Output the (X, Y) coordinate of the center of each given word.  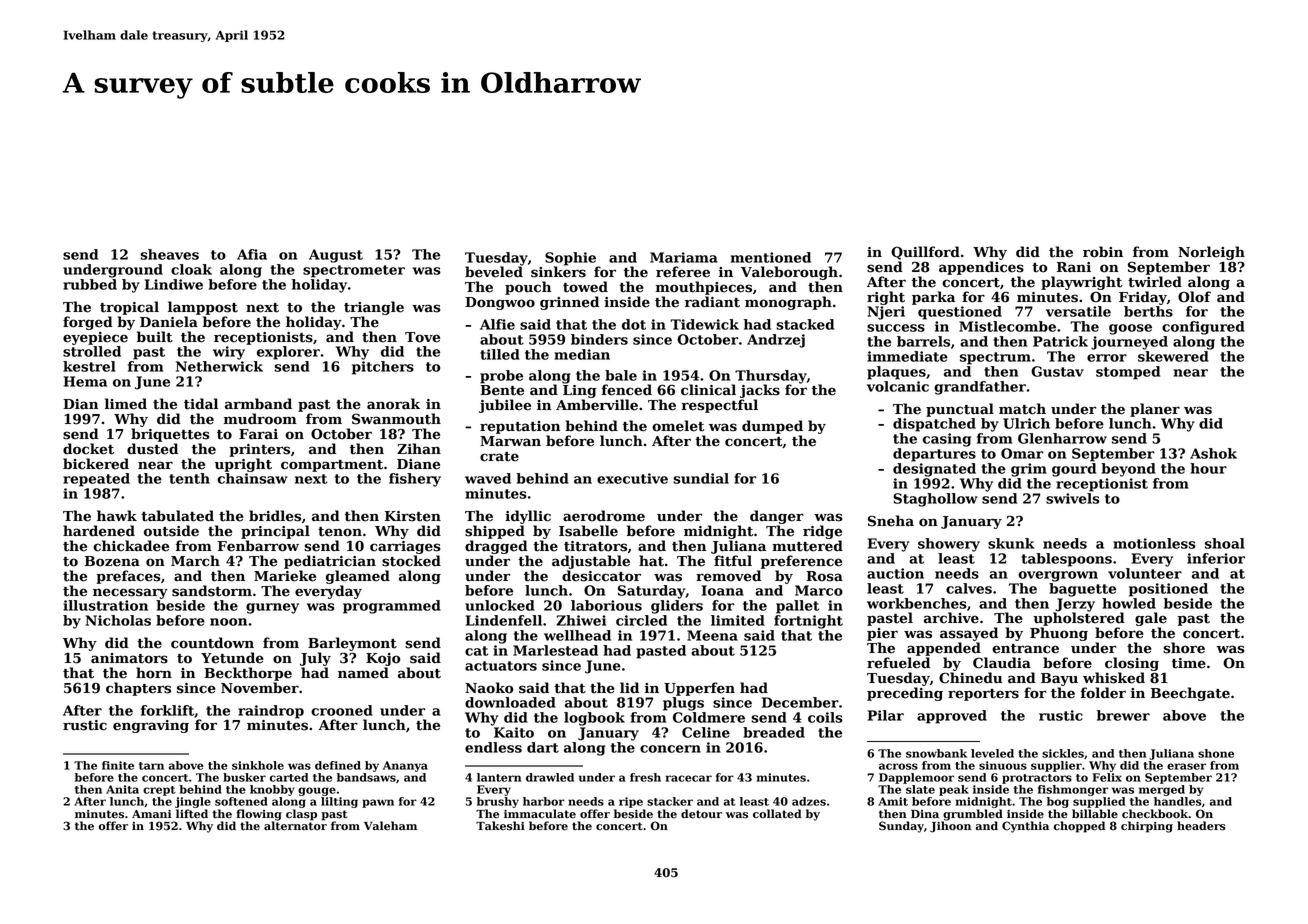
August (336, 256)
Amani (152, 814)
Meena (712, 635)
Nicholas (118, 620)
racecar (688, 778)
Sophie (570, 259)
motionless (1154, 543)
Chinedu (970, 678)
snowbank (936, 753)
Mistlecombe (1007, 326)
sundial (701, 478)
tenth (189, 478)
